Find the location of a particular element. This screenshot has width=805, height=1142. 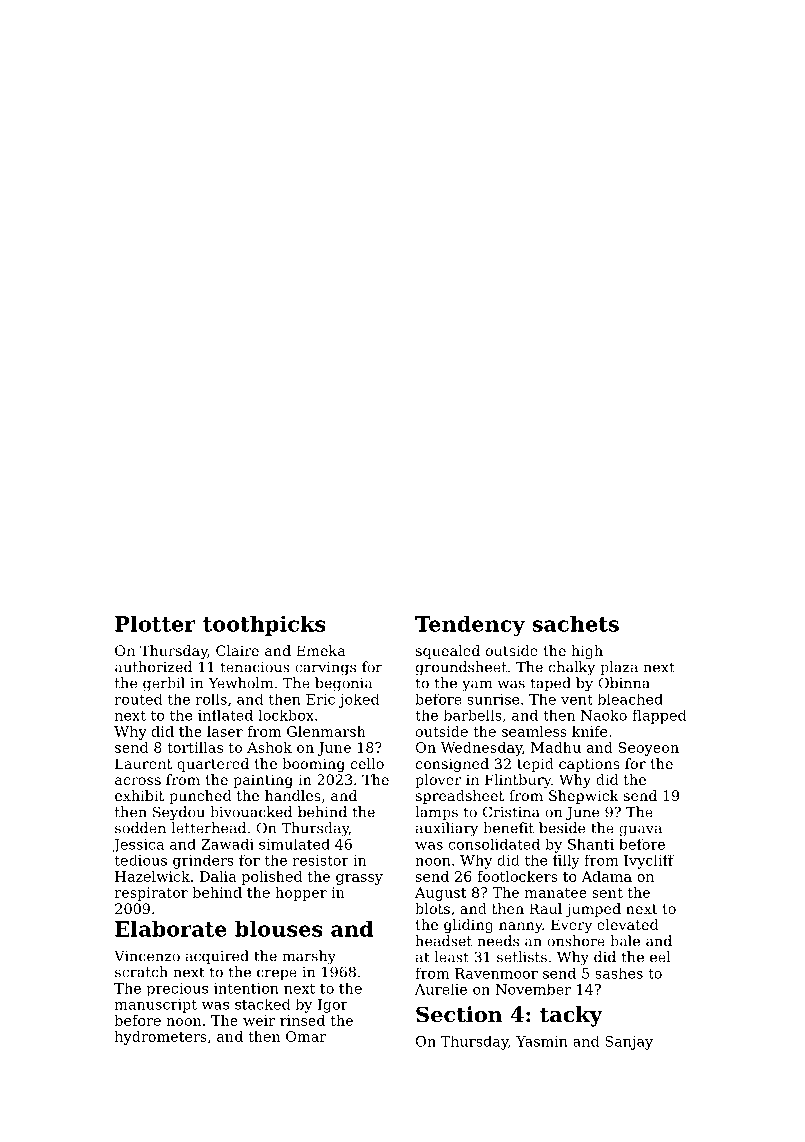

Glenmarsh is located at coordinates (326, 731).
